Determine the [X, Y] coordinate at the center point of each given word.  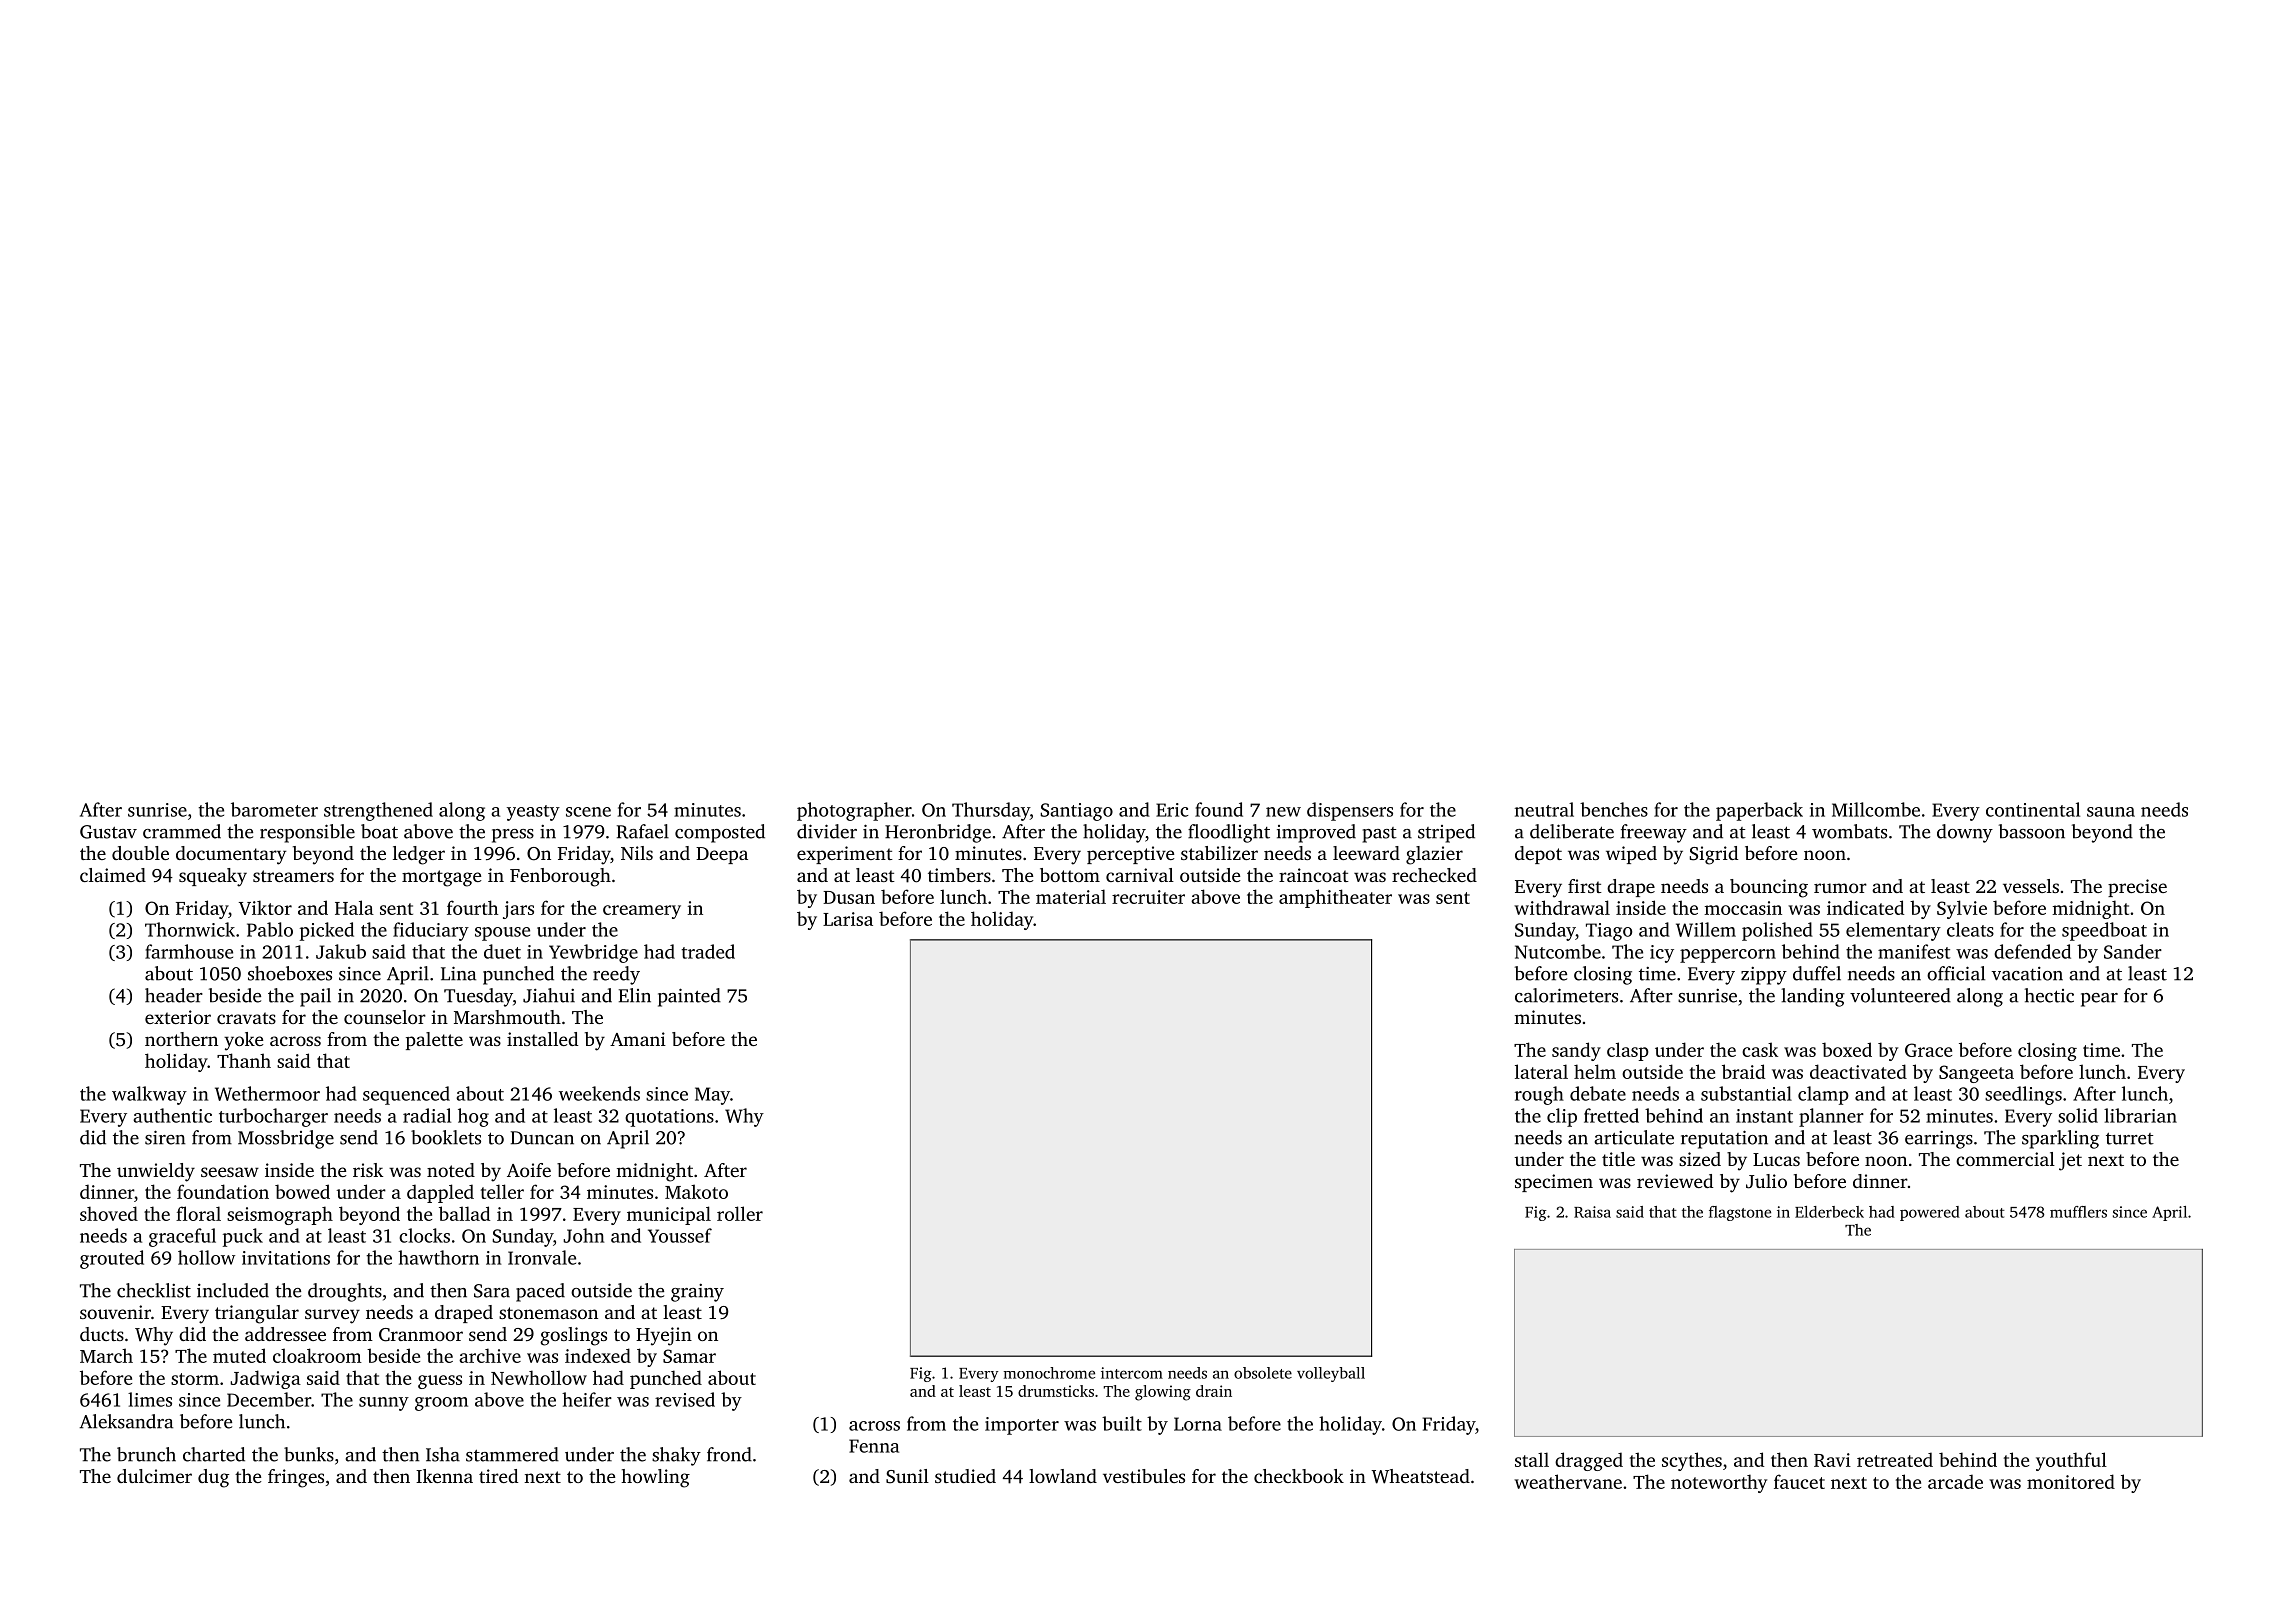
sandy [1576, 1051]
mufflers [2078, 1212]
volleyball [1331, 1374]
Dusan [849, 897]
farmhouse [189, 951]
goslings [573, 1336]
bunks [309, 1454]
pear [2099, 1000]
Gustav [108, 832]
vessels [2031, 886]
